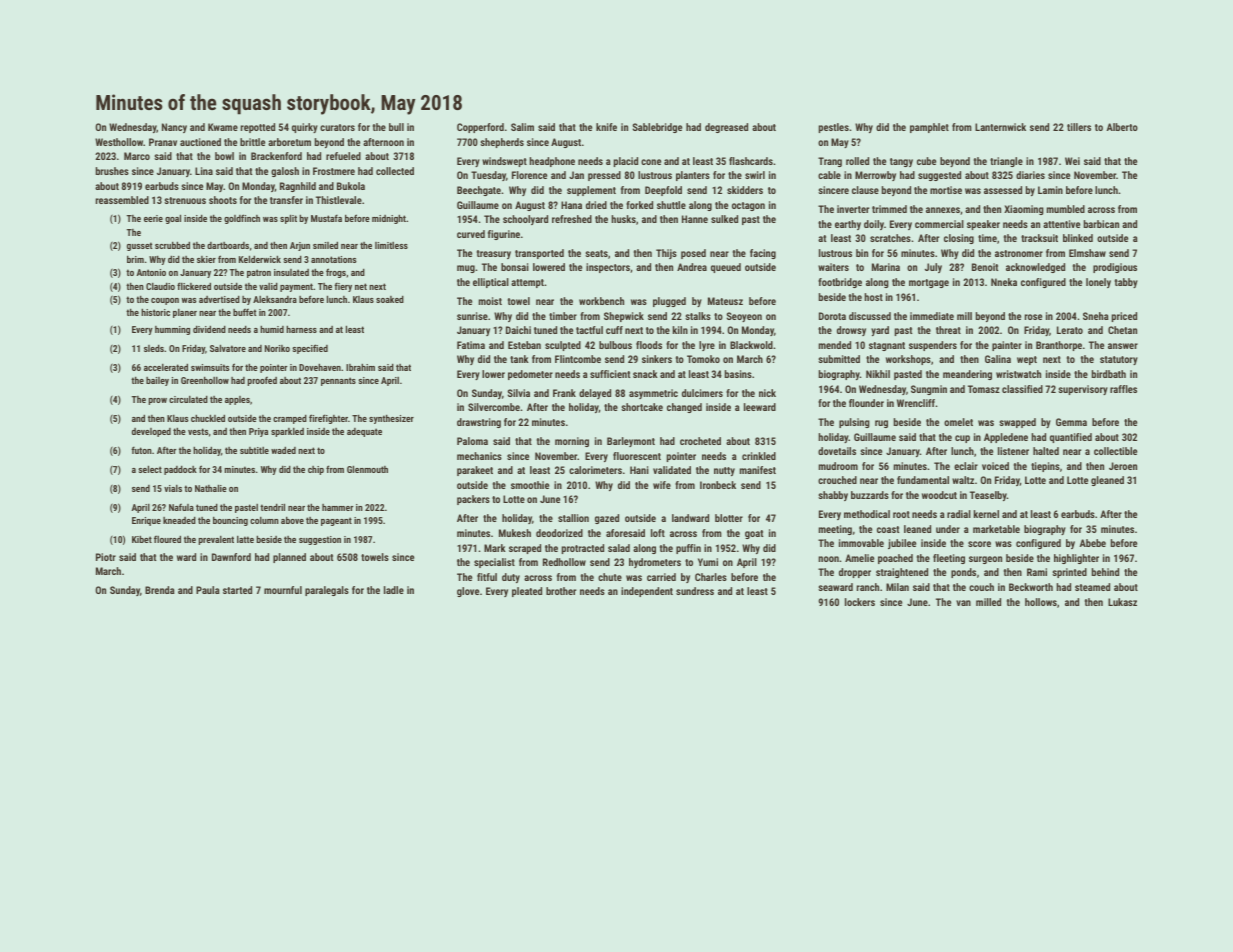 The width and height of the document is (1233, 952). Describe the element at coordinates (854, 423) in the document. I see `pulsing` at that location.
